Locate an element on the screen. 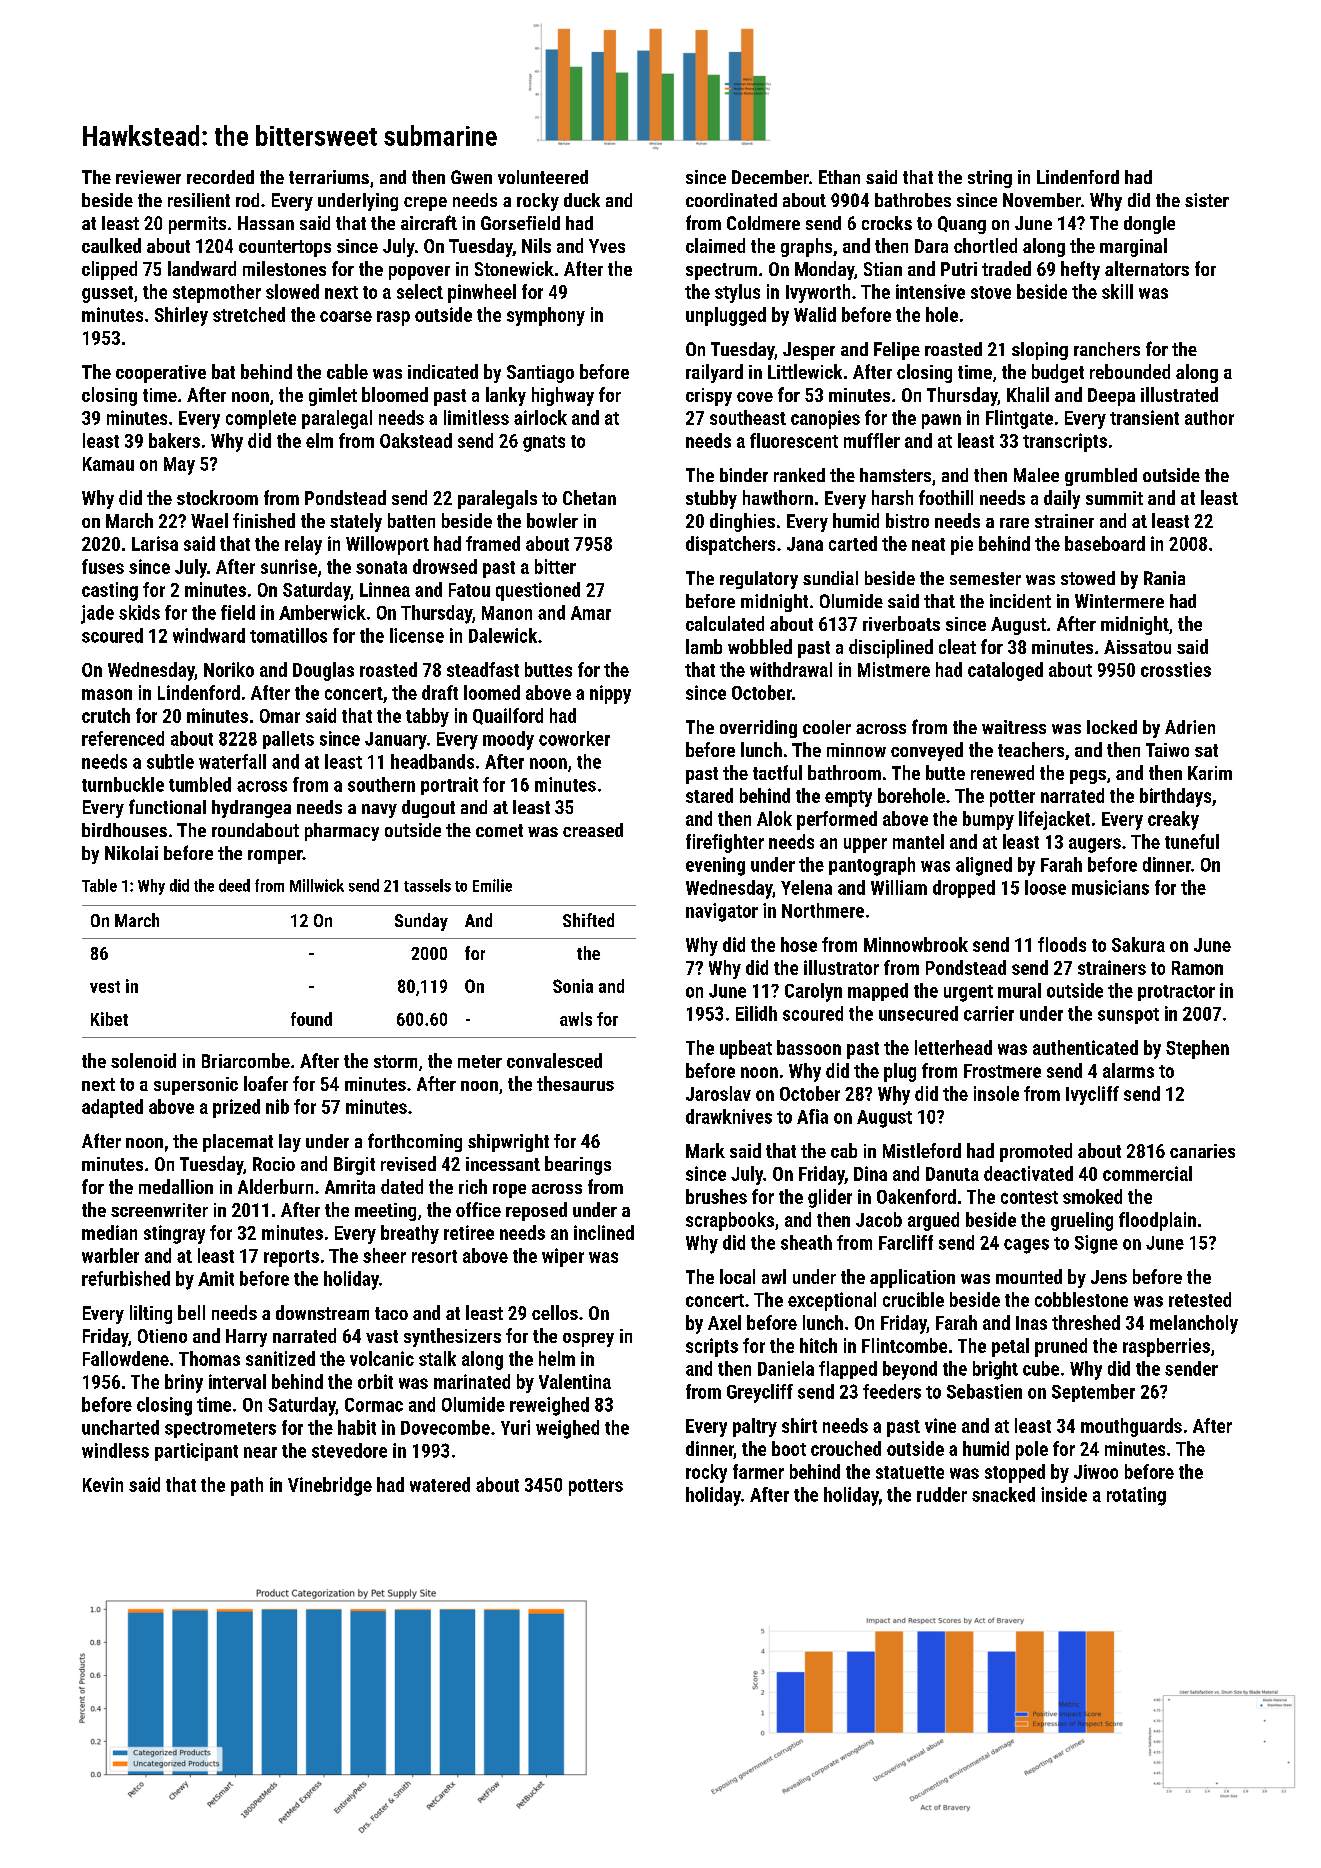 This screenshot has width=1321, height=1868. Ethan is located at coordinates (839, 177).
